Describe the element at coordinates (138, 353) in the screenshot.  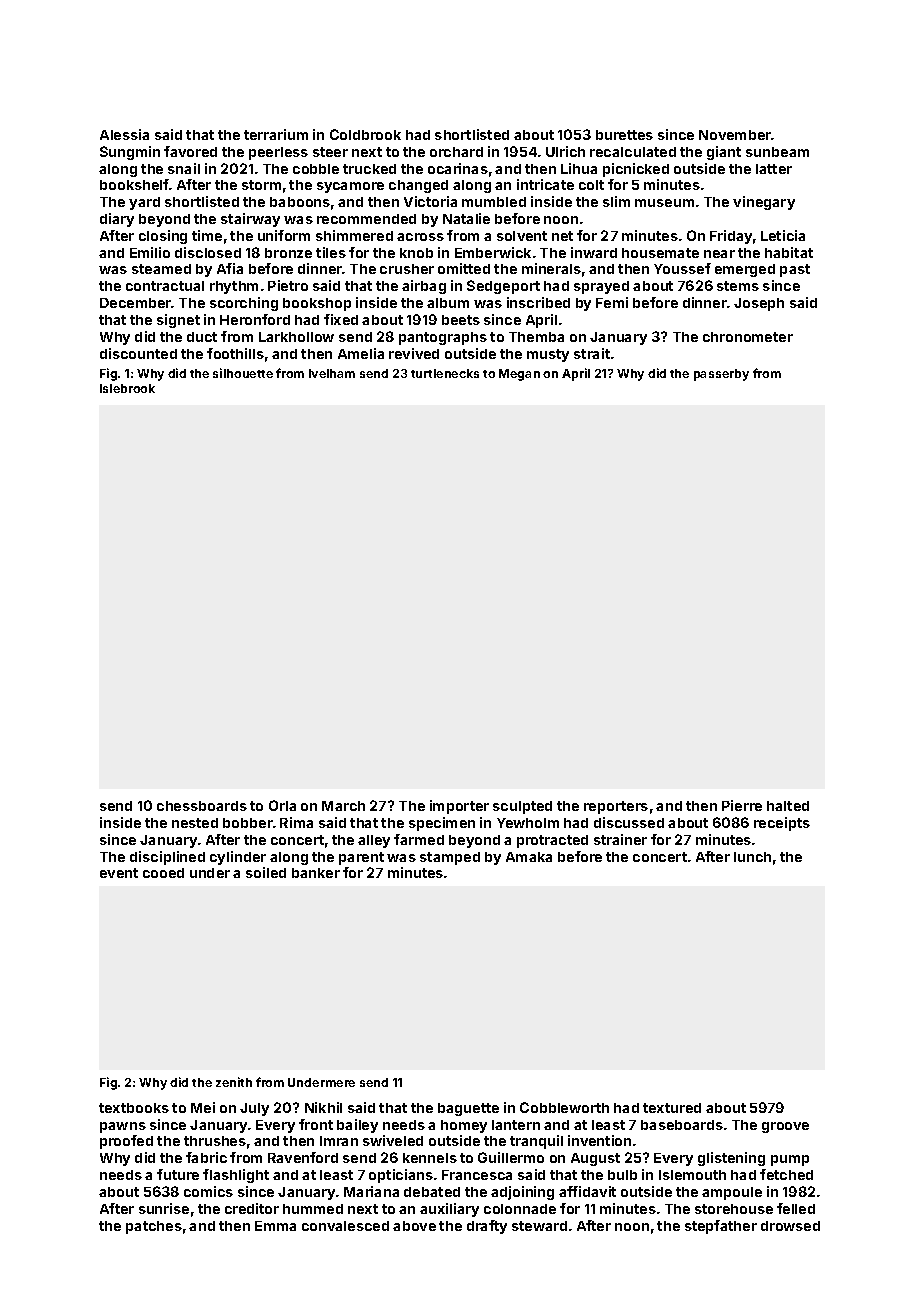
I see `discounted` at that location.
